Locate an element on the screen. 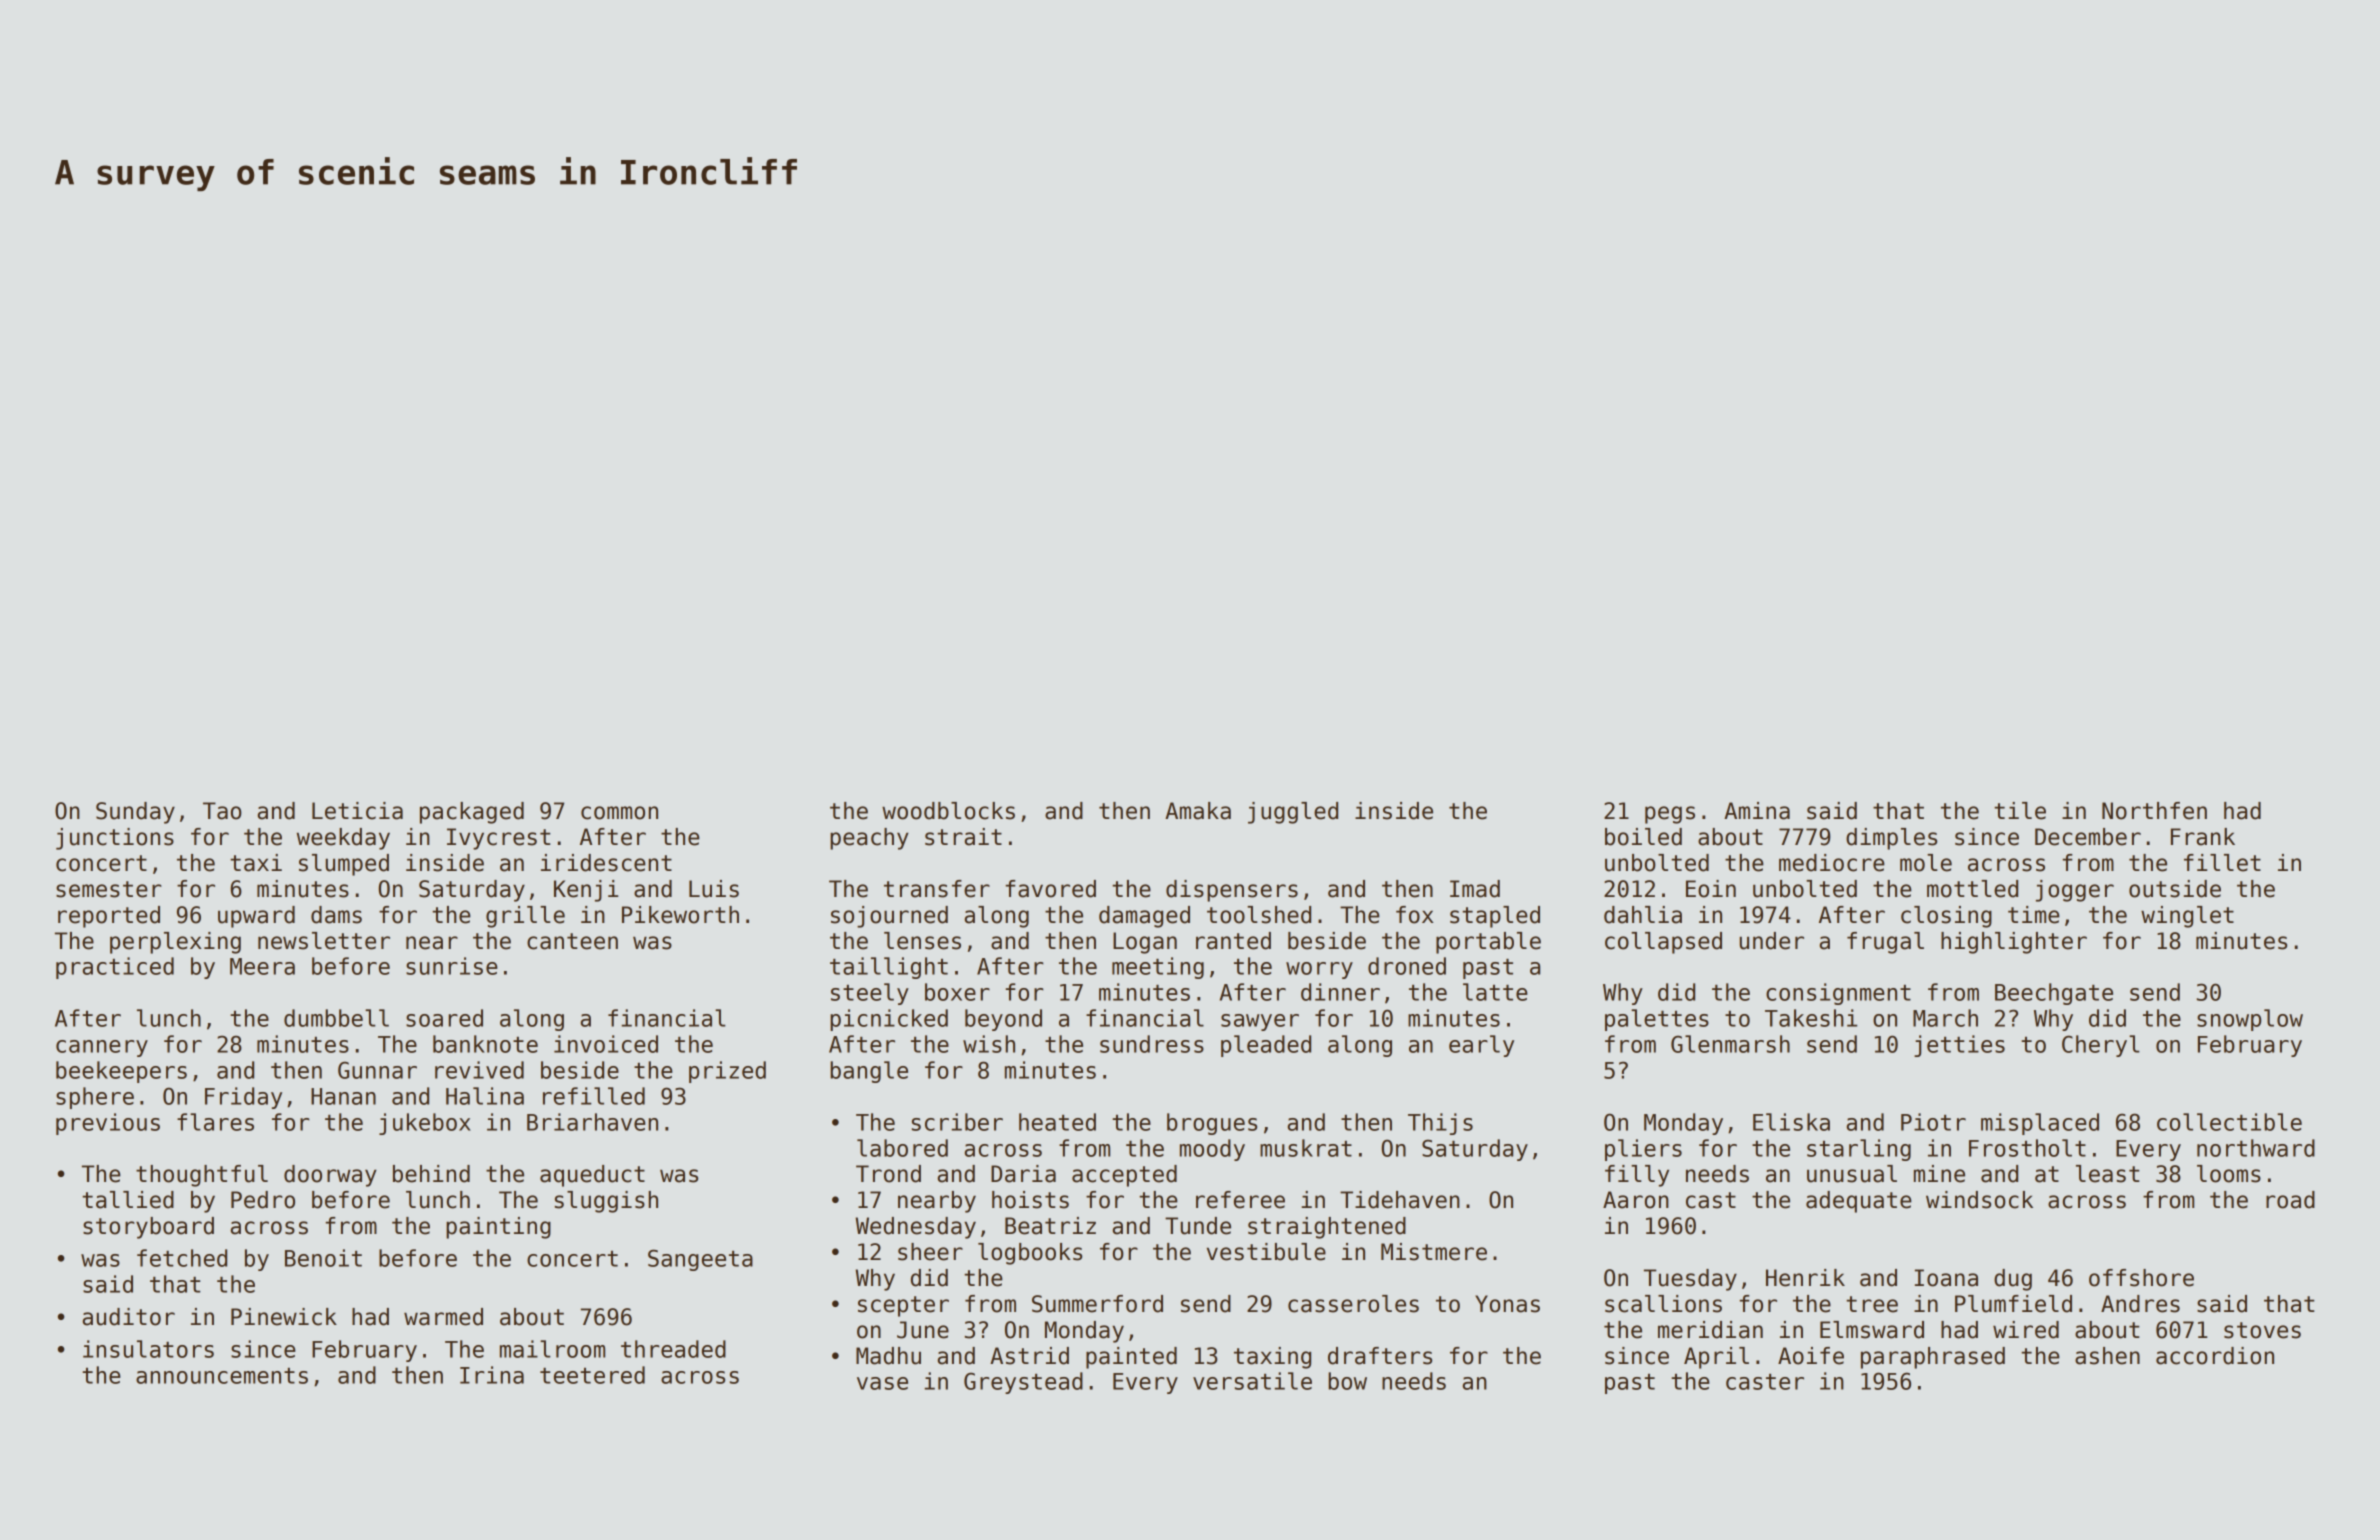  packaged is located at coordinates (472, 813).
